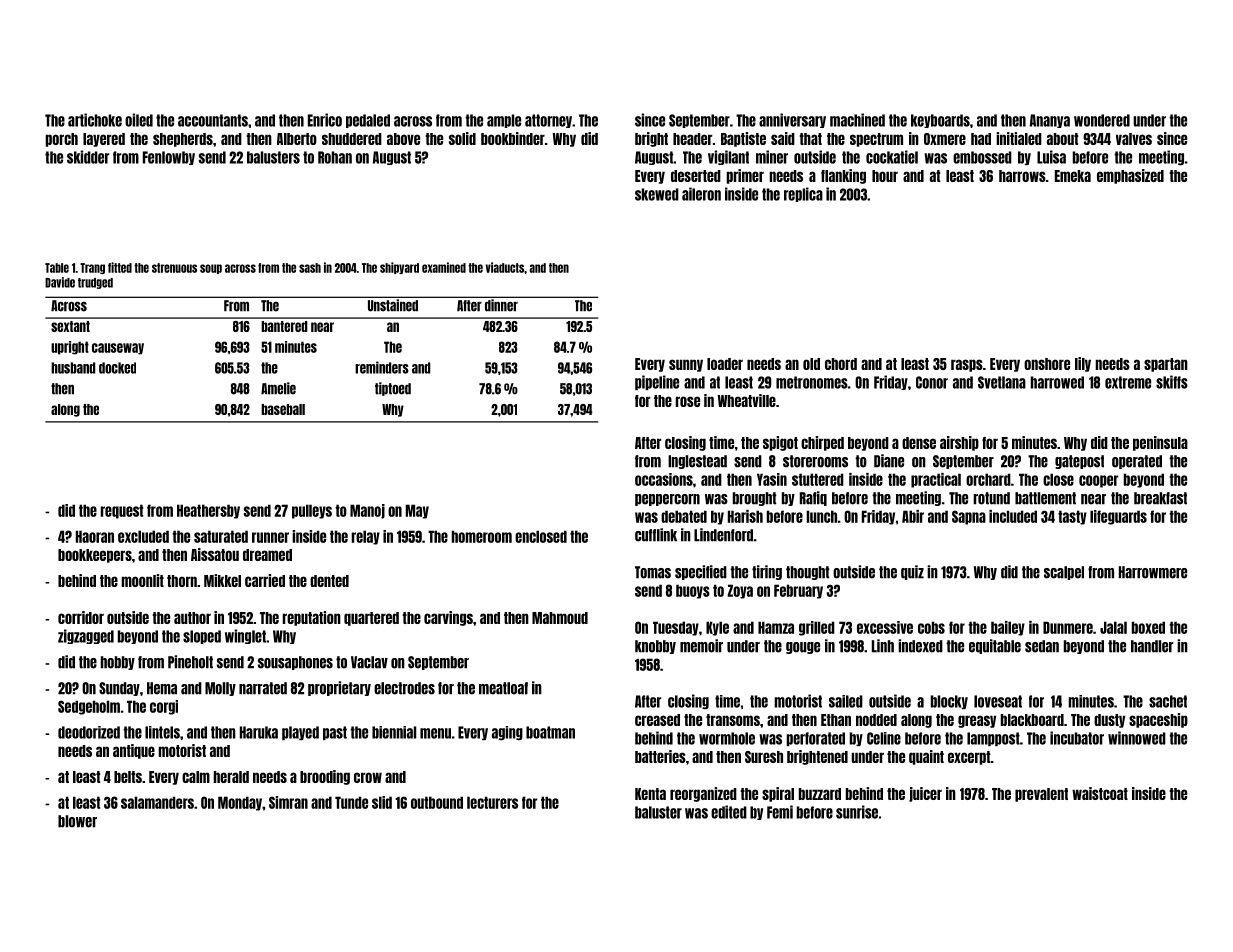 Image resolution: width=1233 pixels, height=952 pixels. What do you see at coordinates (169, 158) in the image?
I see `Fenlowby` at bounding box center [169, 158].
